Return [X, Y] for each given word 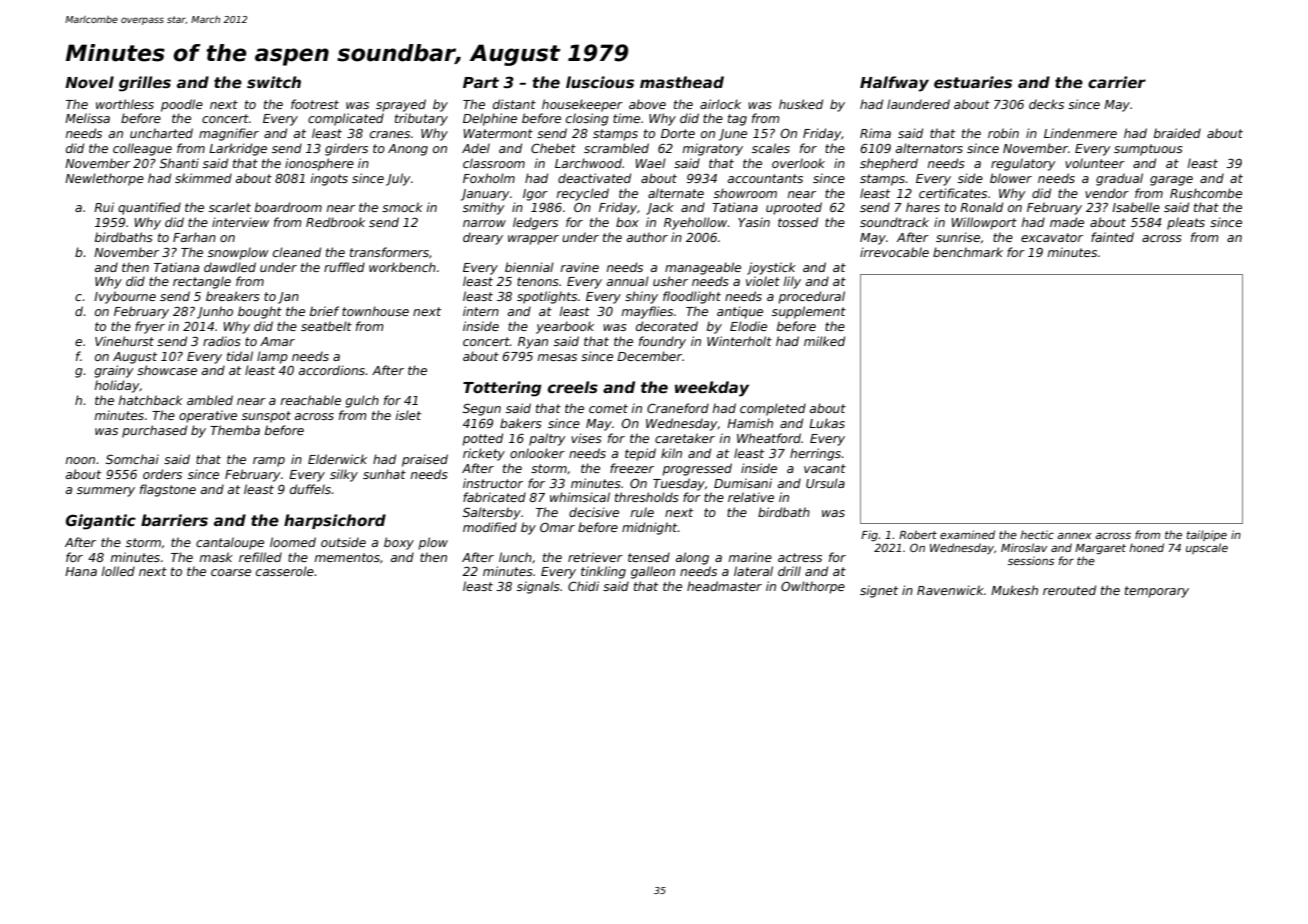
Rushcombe [1206, 193]
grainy [114, 371]
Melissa [87, 118]
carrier [1117, 82]
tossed [798, 222]
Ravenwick [950, 590]
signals [538, 587]
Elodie [748, 326]
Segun [482, 409]
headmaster [724, 586]
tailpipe [1207, 535]
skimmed [203, 178]
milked [824, 341]
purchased [154, 431]
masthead [682, 82]
